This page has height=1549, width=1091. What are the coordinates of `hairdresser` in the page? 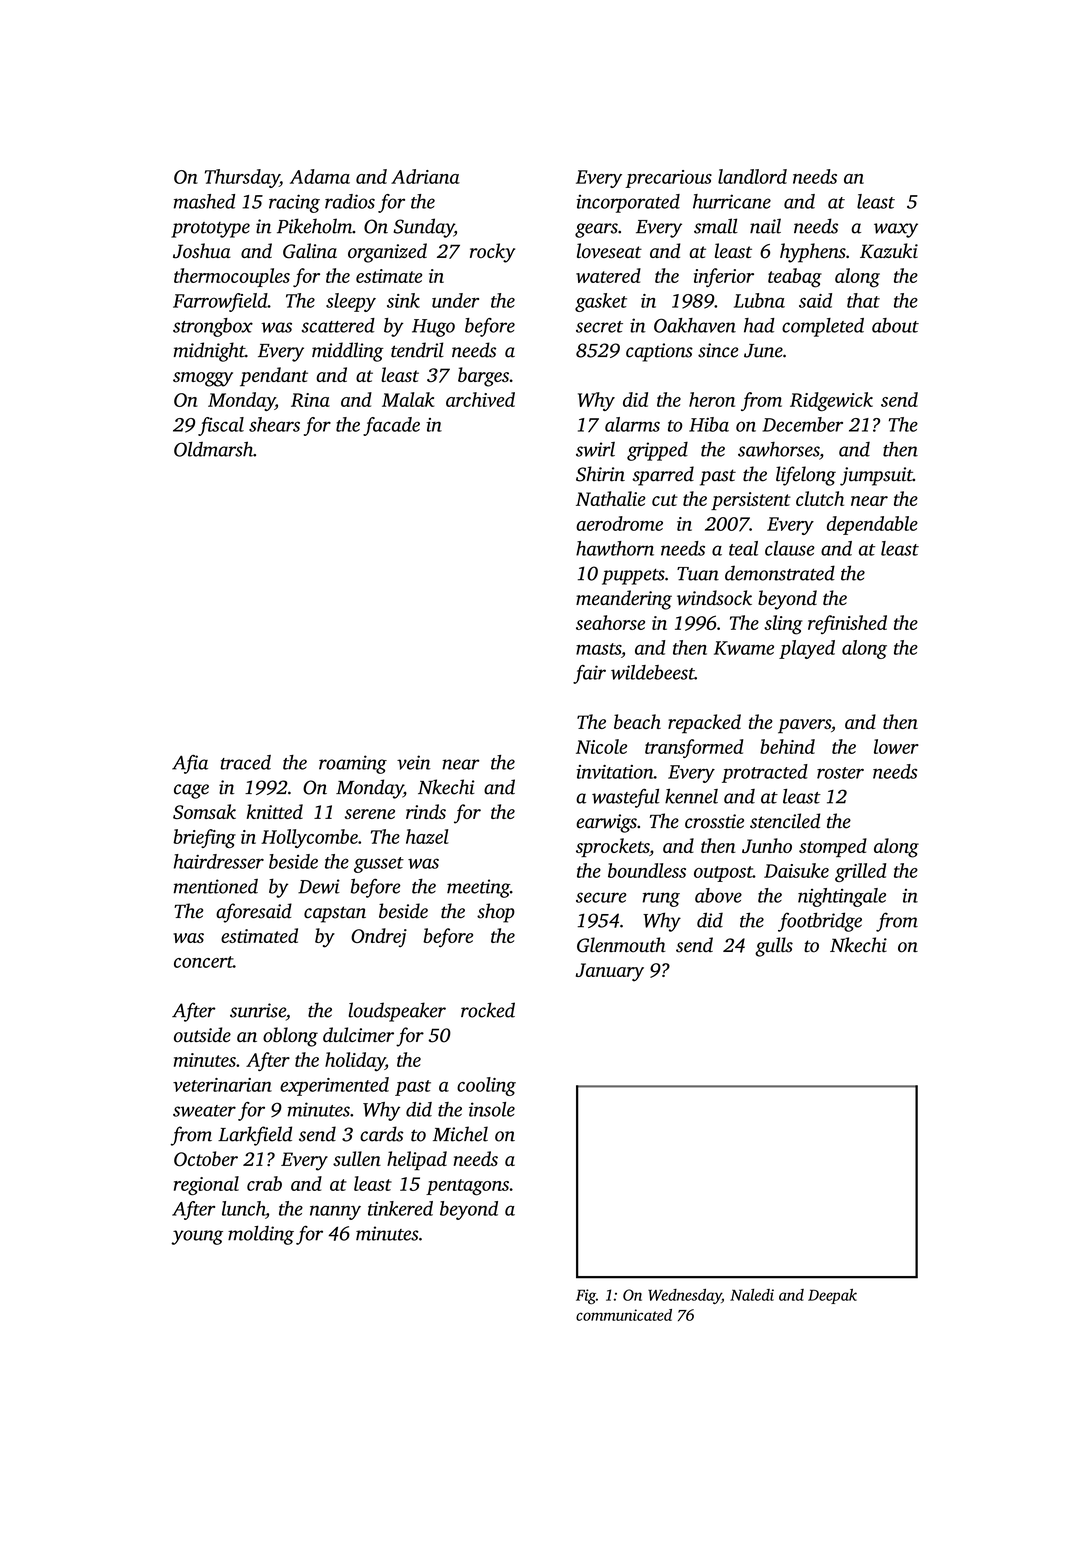 It's located at (219, 861).
